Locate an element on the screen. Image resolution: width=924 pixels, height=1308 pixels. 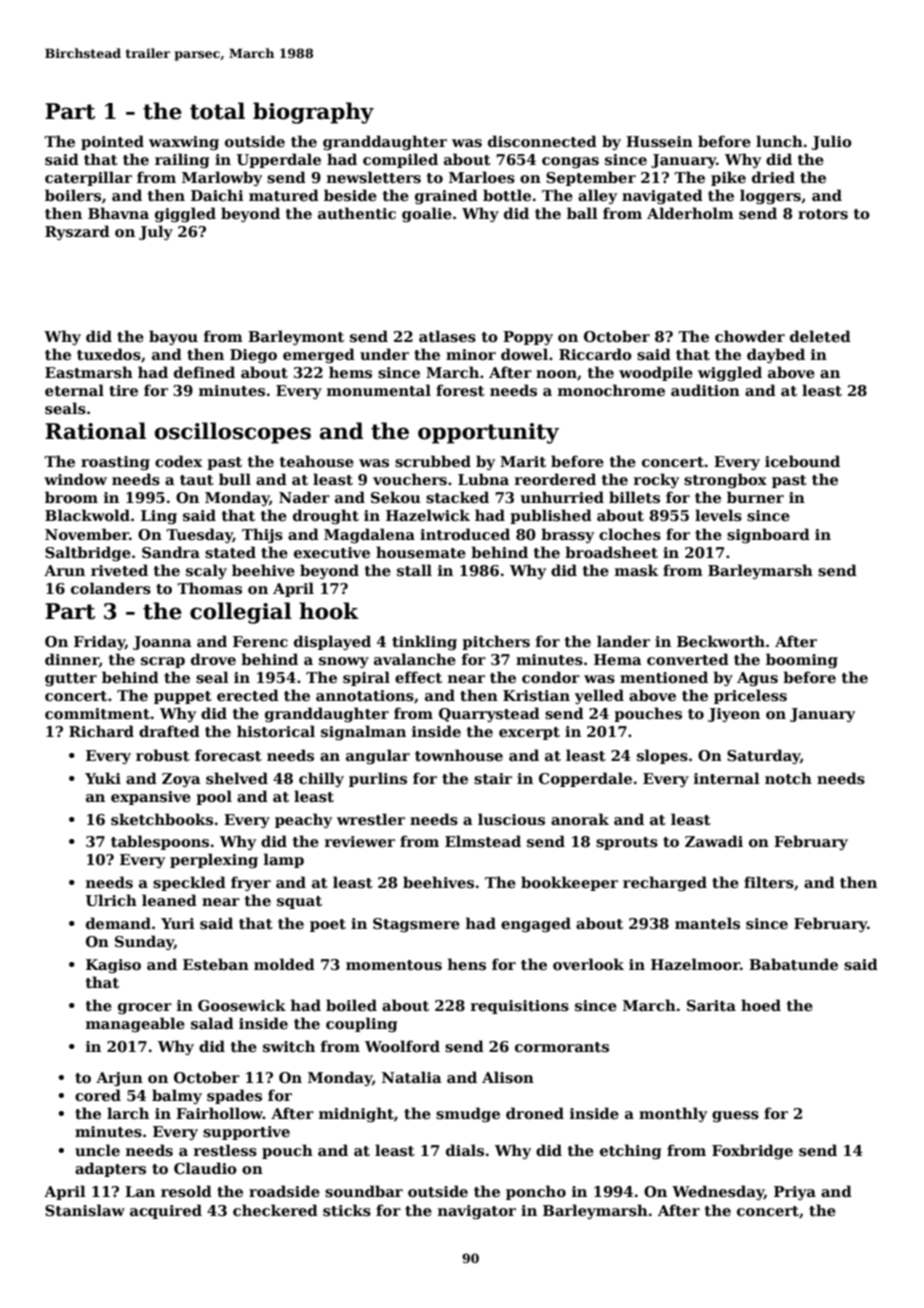
roasting is located at coordinates (115, 463).
